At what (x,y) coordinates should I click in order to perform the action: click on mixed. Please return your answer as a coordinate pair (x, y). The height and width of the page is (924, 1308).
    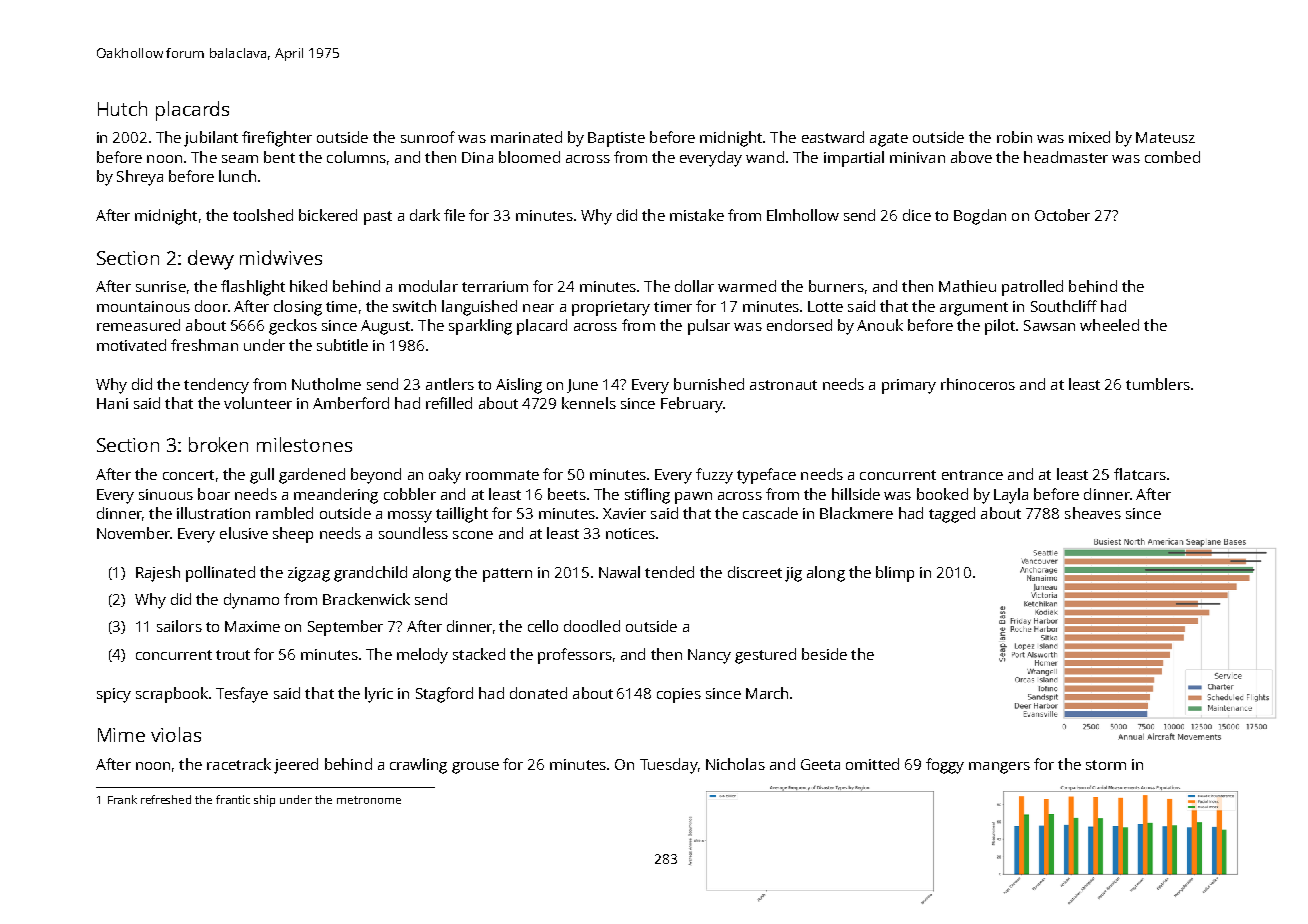
    Looking at the image, I should click on (1089, 137).
